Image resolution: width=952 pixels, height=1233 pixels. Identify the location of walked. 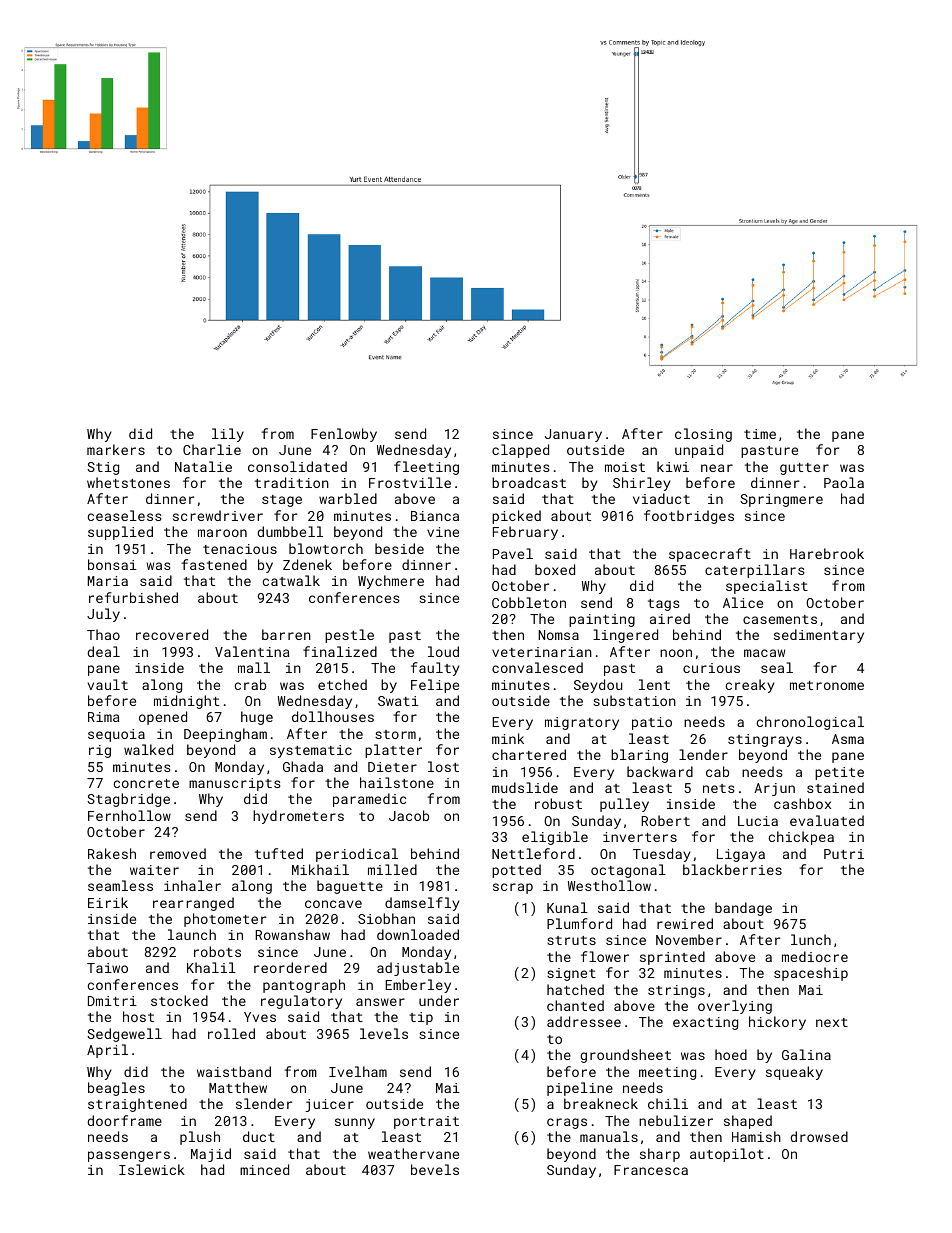
(148, 749).
